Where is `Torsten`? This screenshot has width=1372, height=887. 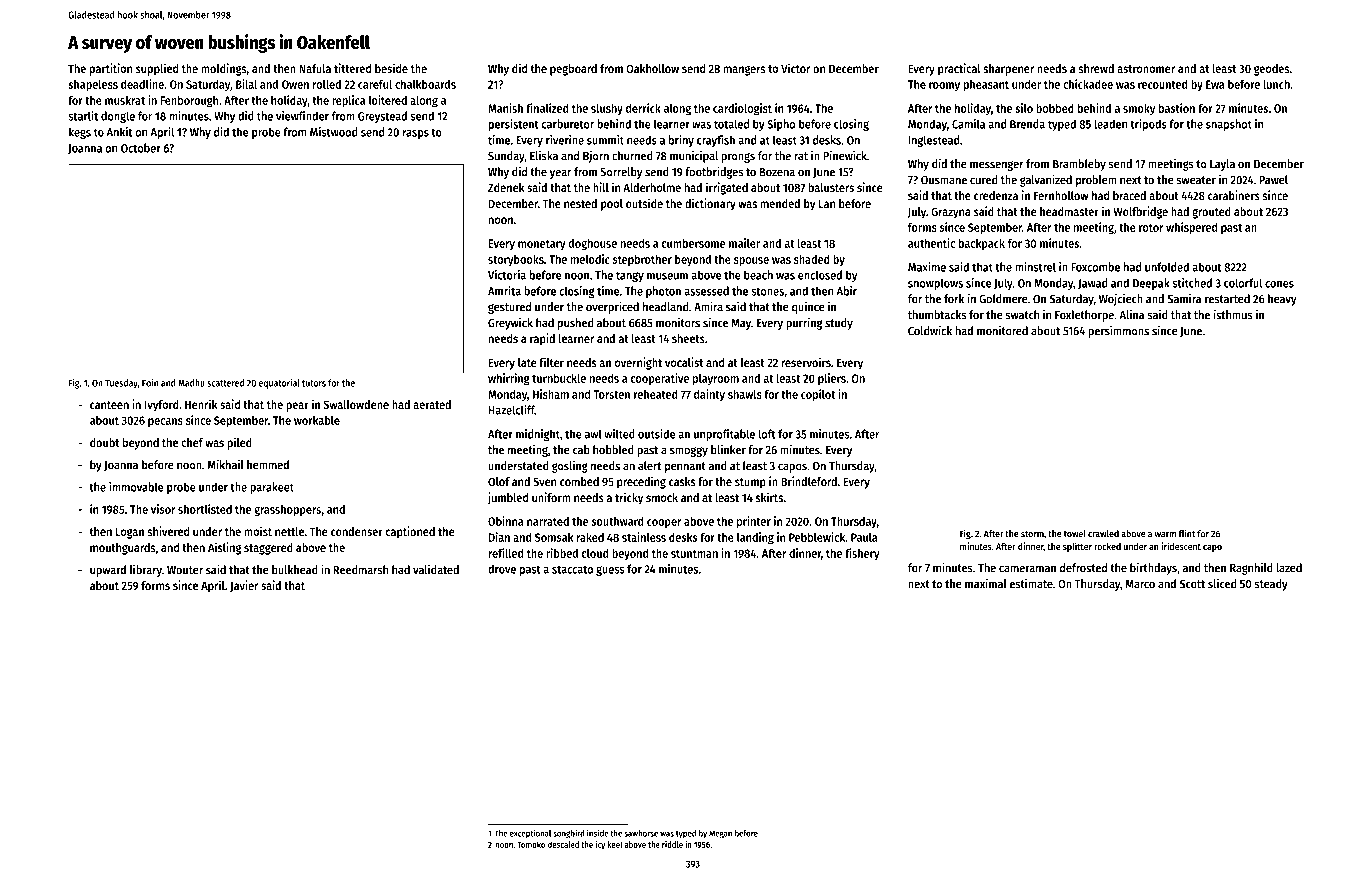 Torsten is located at coordinates (611, 394).
